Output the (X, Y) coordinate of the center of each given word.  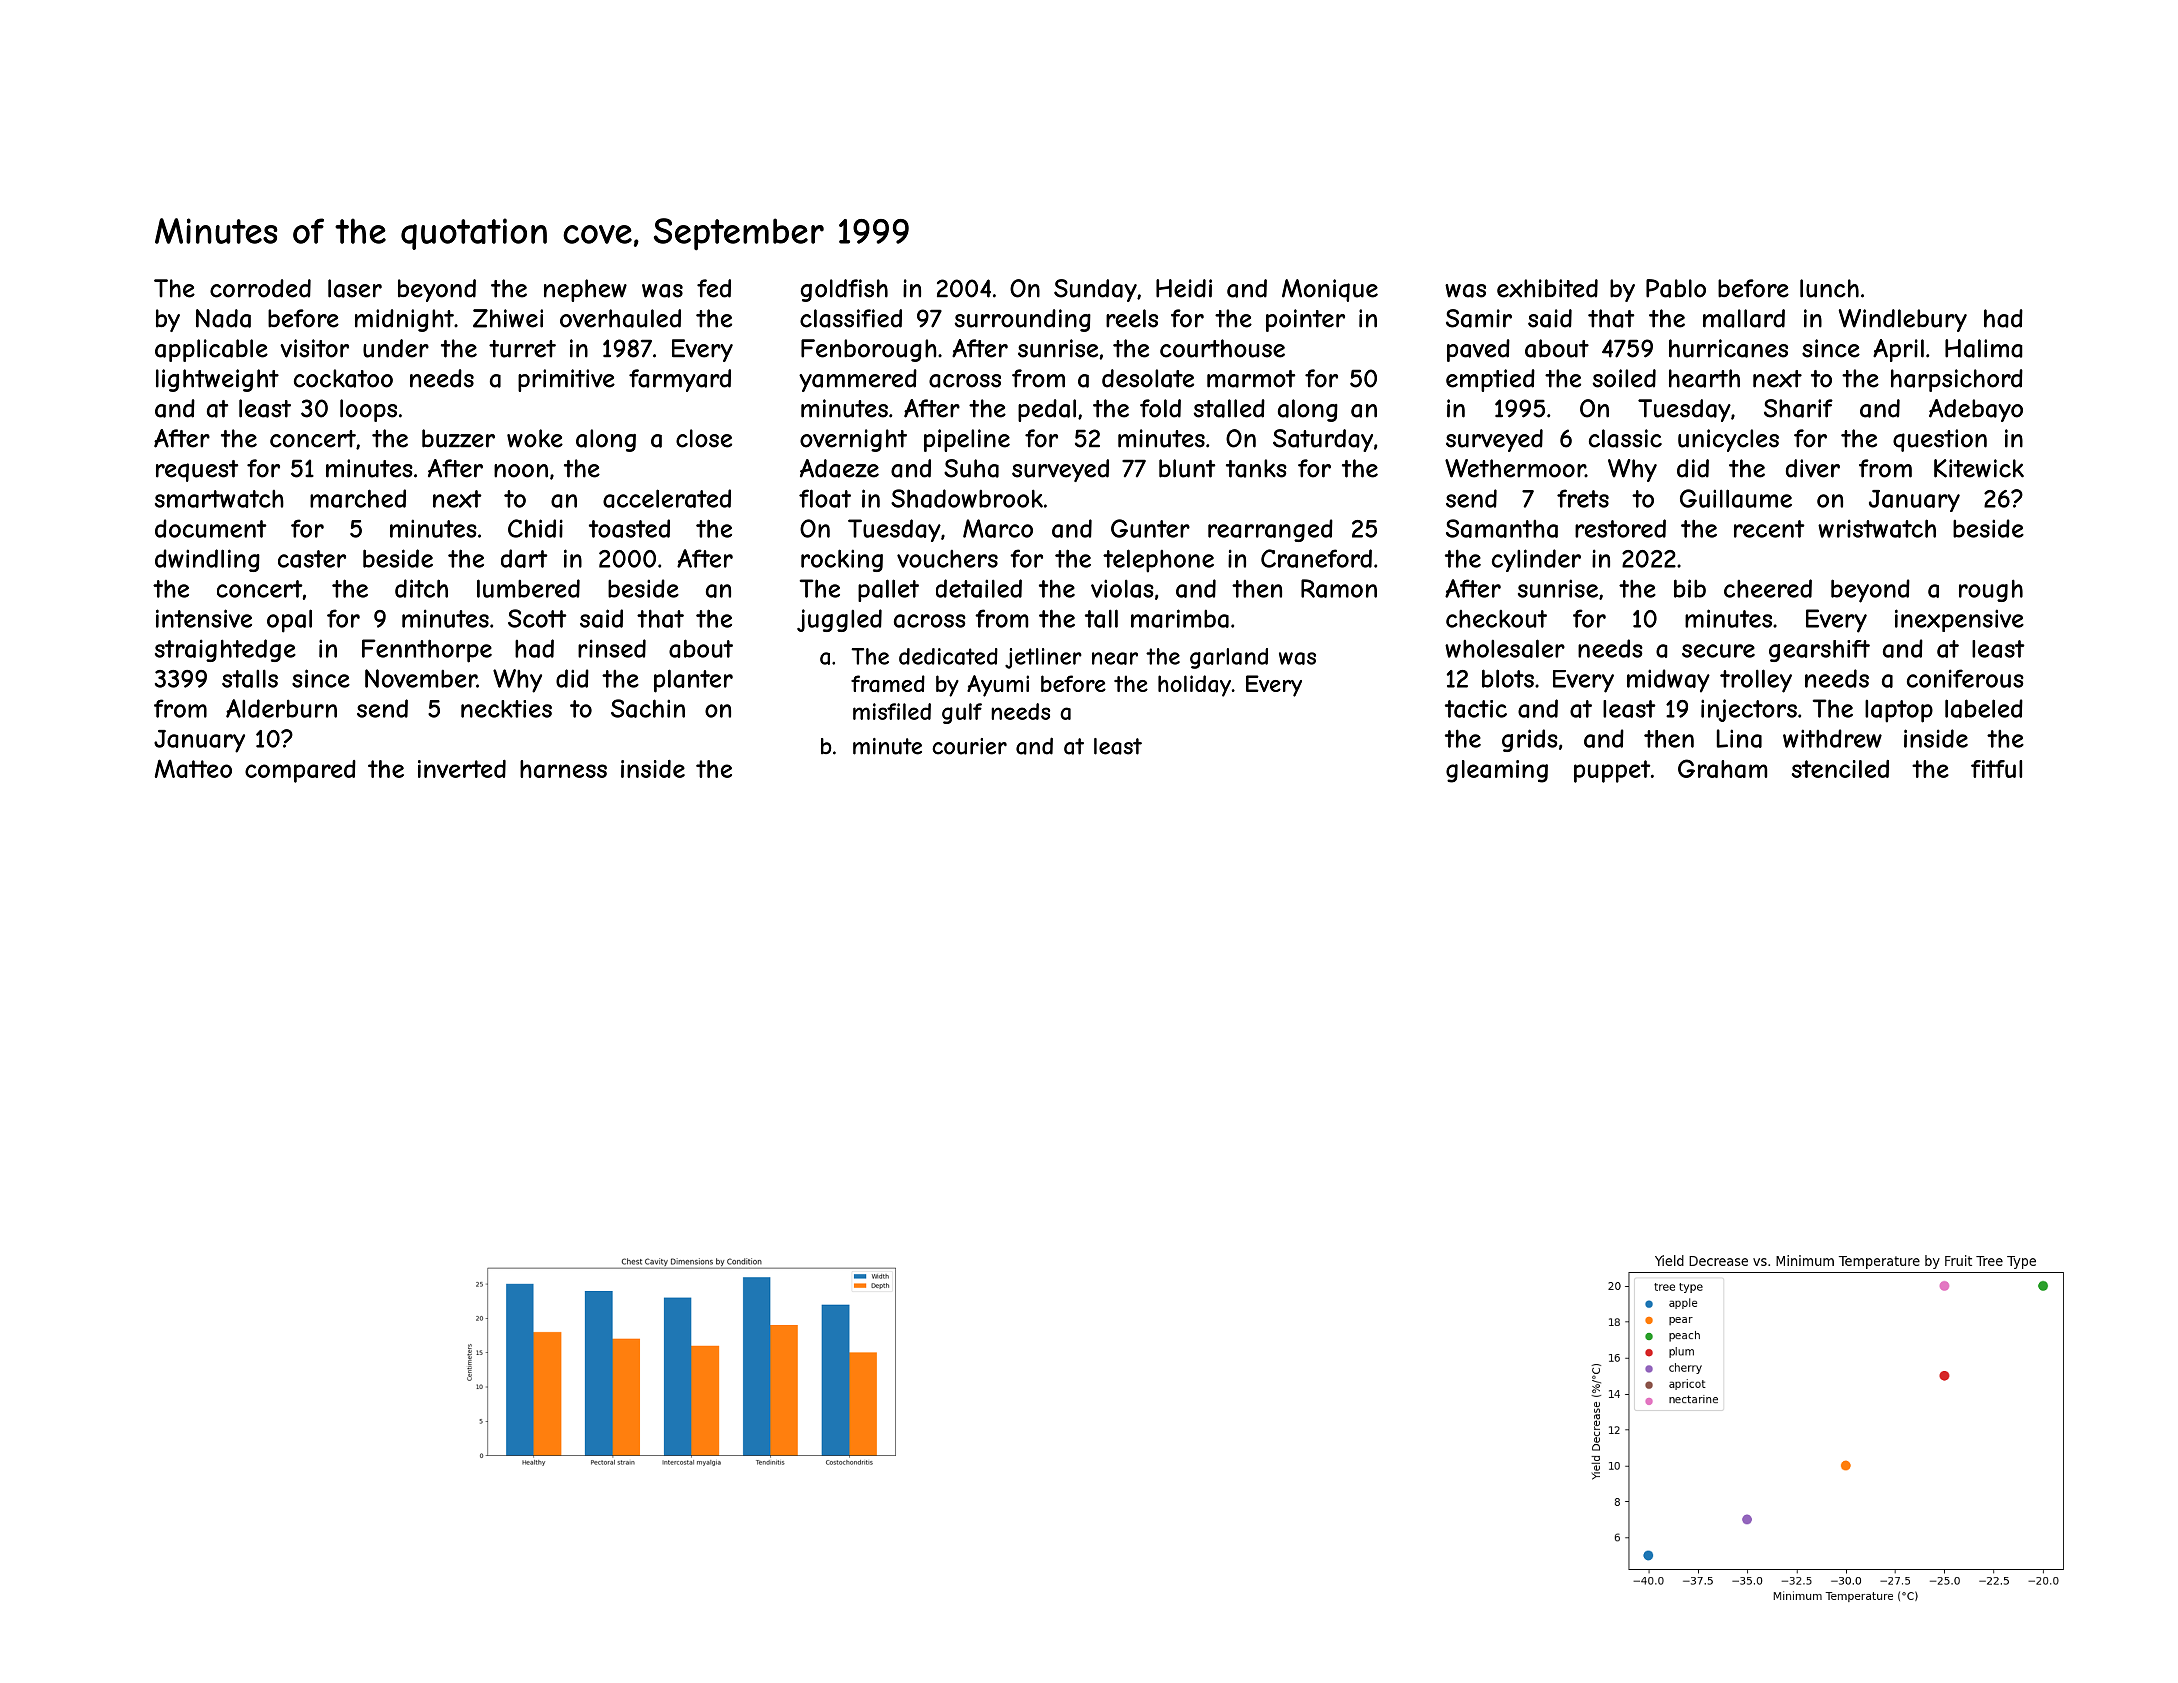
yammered (858, 380)
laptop (1899, 711)
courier (969, 746)
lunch (1829, 288)
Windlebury (1903, 320)
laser (355, 288)
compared (300, 771)
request (197, 471)
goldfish (844, 290)
